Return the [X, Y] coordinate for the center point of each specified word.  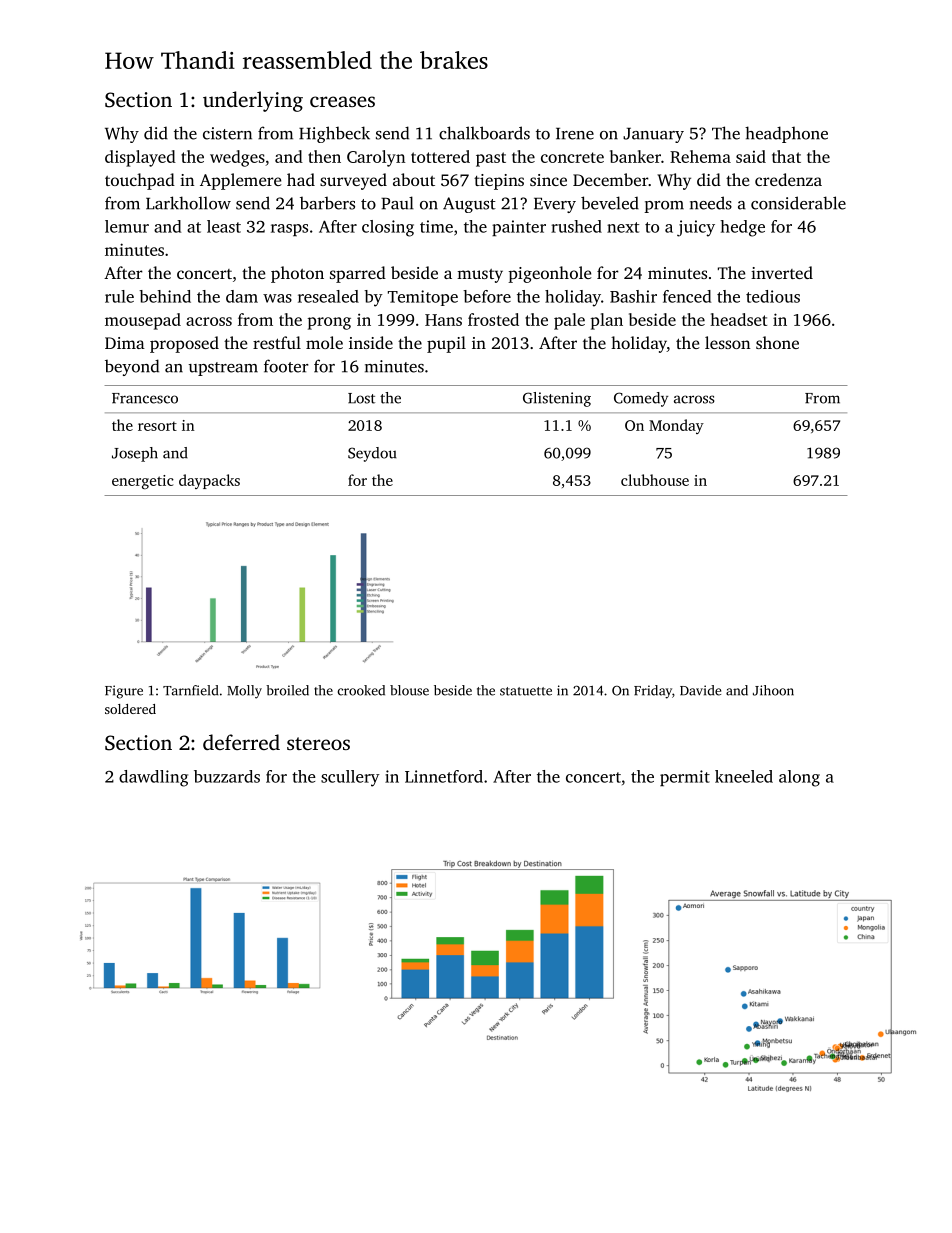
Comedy [641, 399]
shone [777, 342]
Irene [575, 134]
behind [165, 296]
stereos [318, 743]
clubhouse [655, 480]
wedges [237, 158]
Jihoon [773, 690]
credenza [788, 179]
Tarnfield [190, 690]
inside [371, 342]
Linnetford [444, 776]
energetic [143, 482]
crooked [361, 690]
